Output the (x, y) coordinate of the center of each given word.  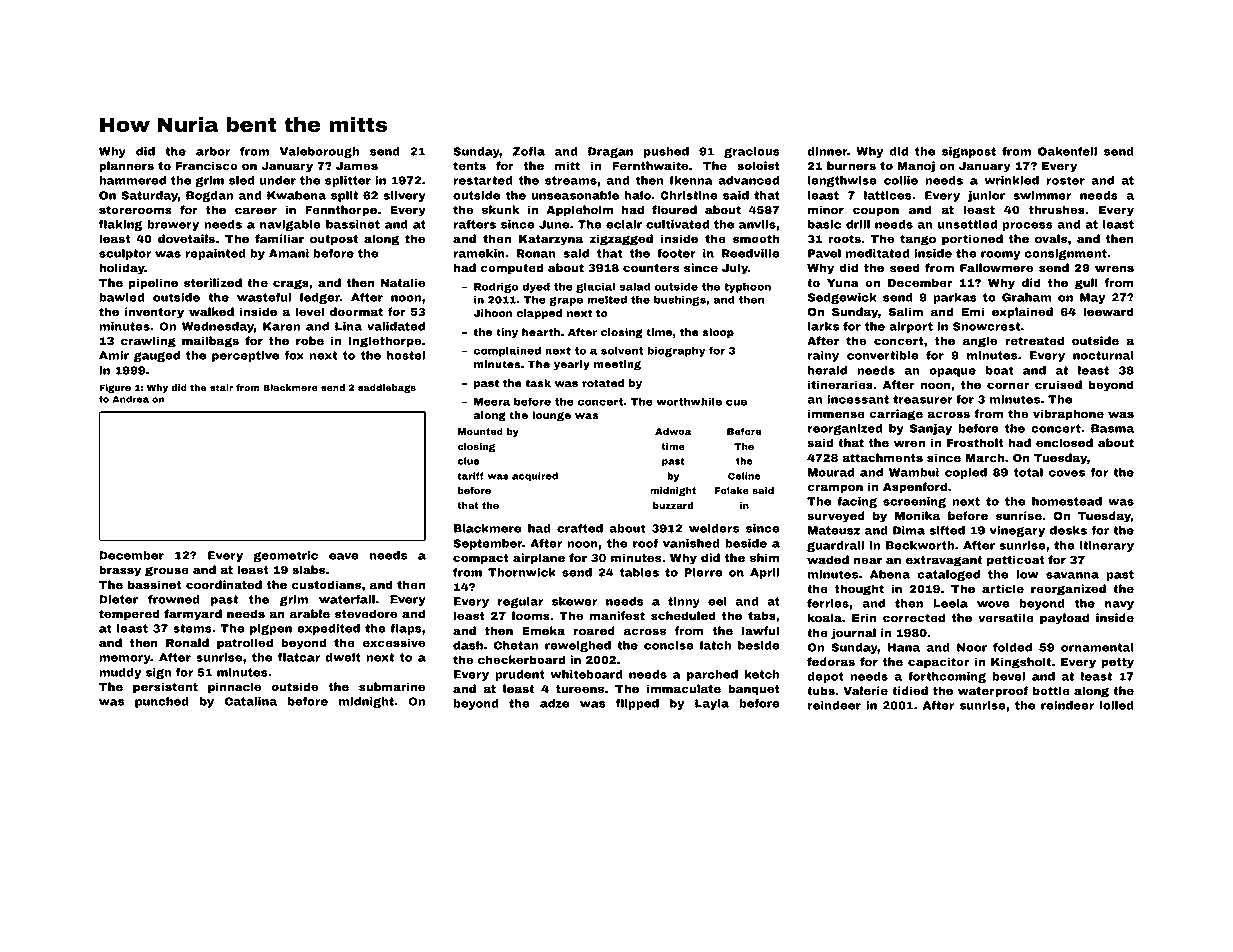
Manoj (916, 167)
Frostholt (975, 442)
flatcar (299, 657)
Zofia (528, 151)
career (256, 210)
